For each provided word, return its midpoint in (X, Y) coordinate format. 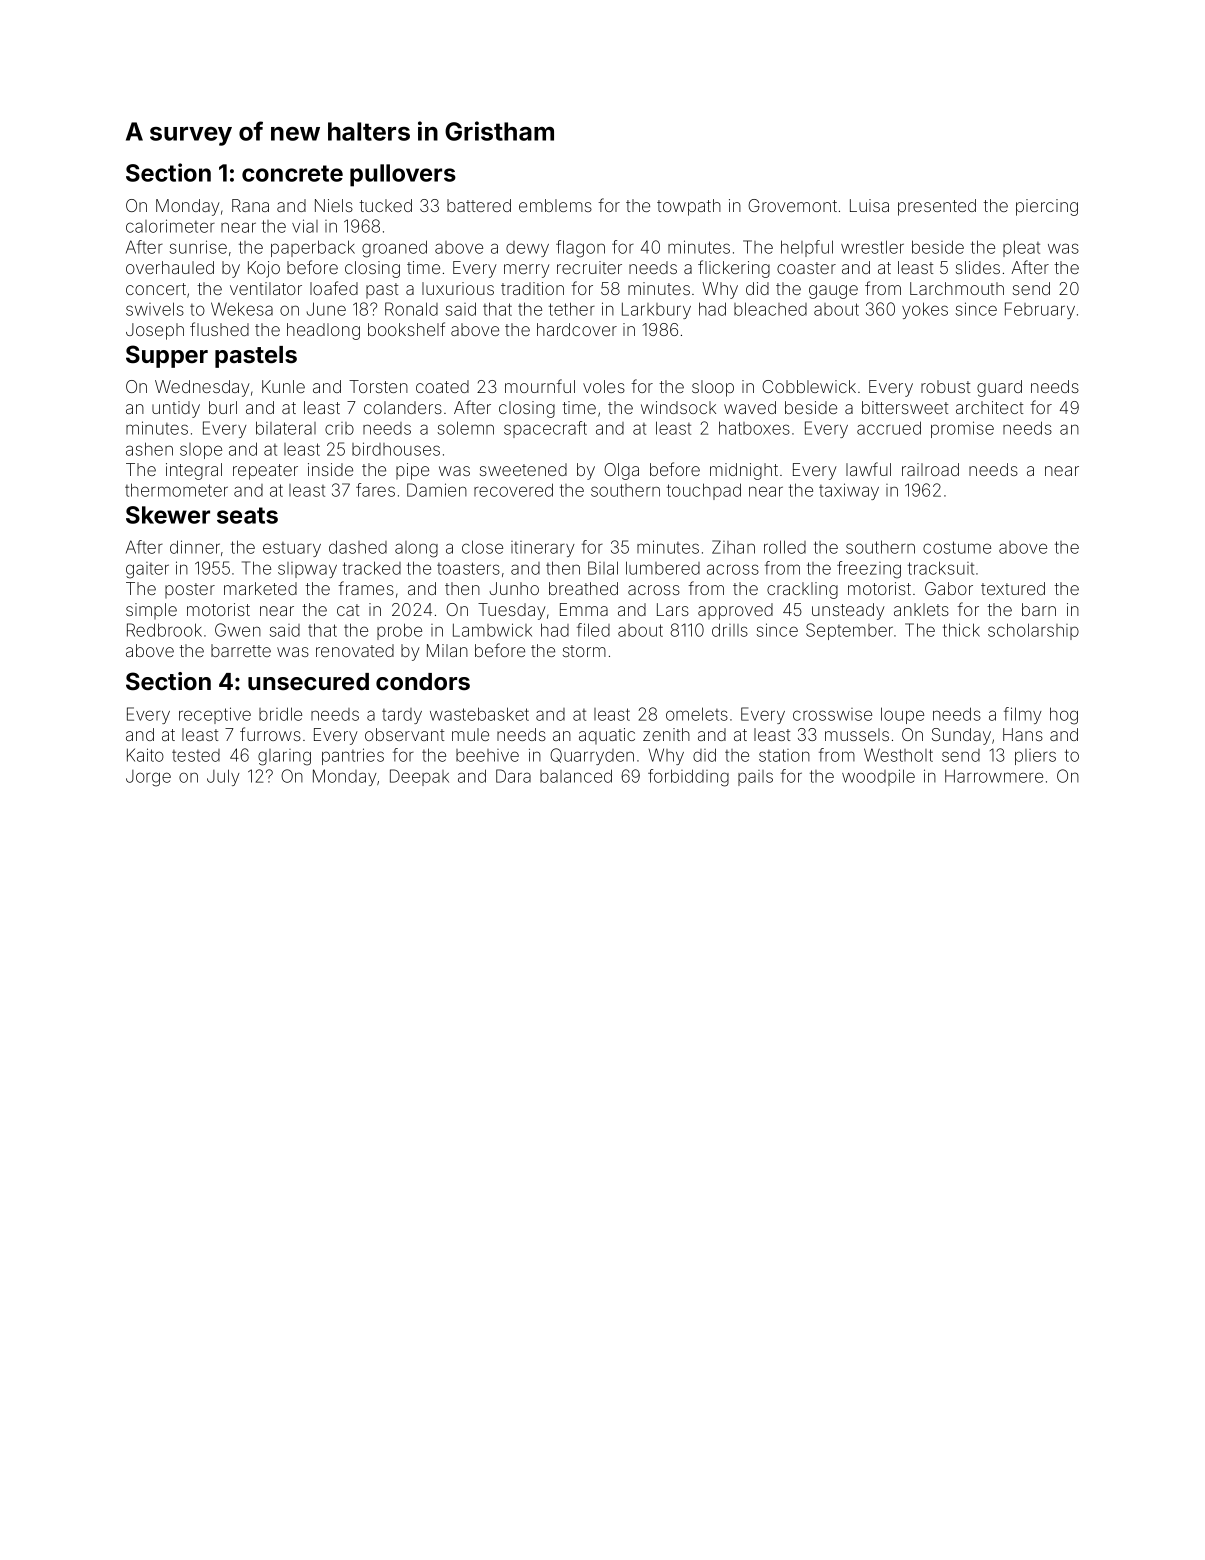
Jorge (148, 778)
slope (201, 451)
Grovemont (792, 205)
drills (730, 630)
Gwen (238, 630)
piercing (1047, 207)
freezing (869, 570)
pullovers (403, 175)
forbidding (688, 778)
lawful (868, 469)
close (482, 547)
